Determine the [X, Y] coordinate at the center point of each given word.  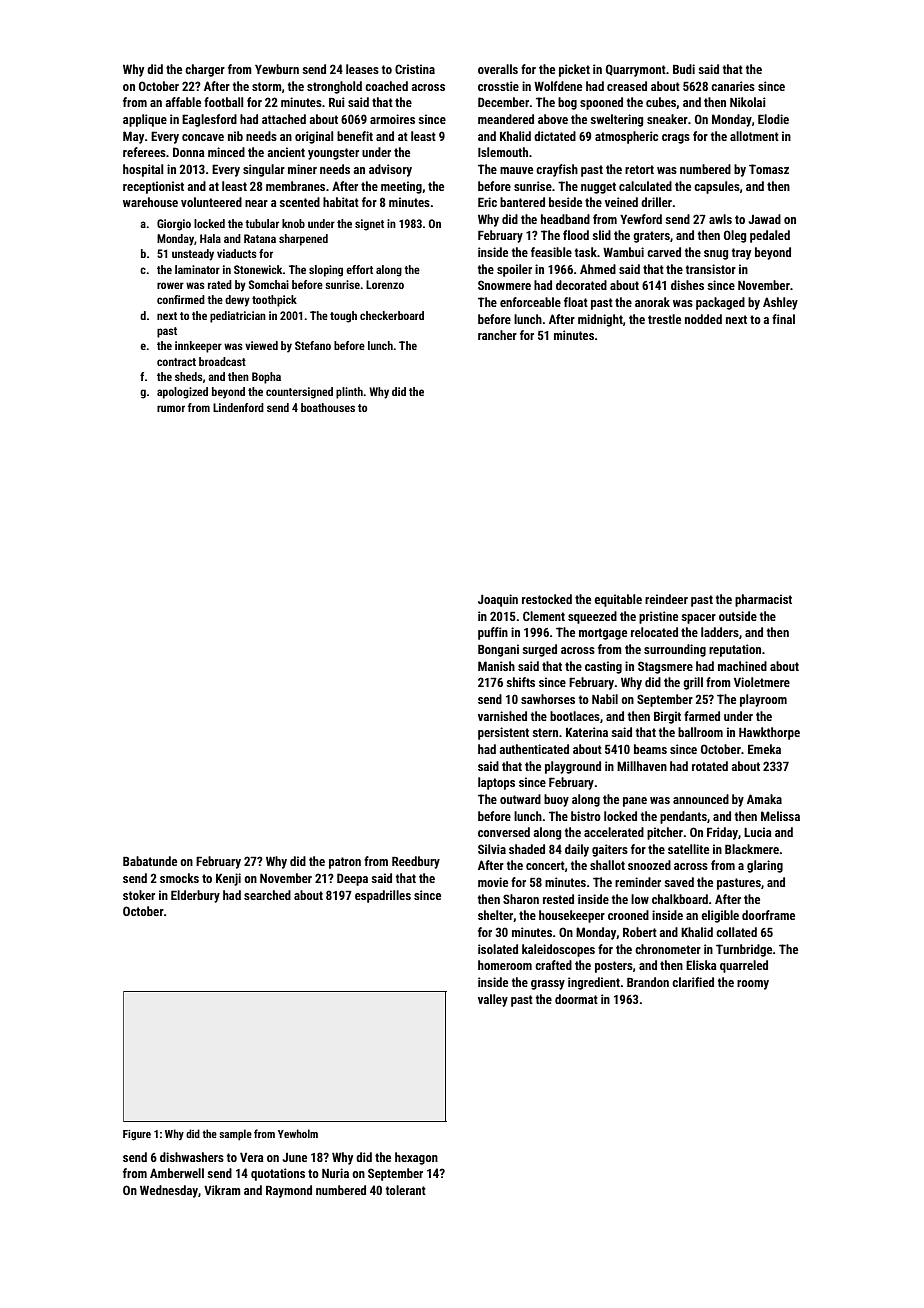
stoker [139, 895]
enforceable [530, 302]
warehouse [150, 202]
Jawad [764, 219]
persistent [503, 733]
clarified [693, 982]
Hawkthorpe [769, 733]
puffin [493, 633]
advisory [390, 170]
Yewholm [298, 1133]
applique [145, 120]
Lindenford [238, 407]
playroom [763, 700]
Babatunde [150, 861]
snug [716, 255]
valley [493, 1000]
